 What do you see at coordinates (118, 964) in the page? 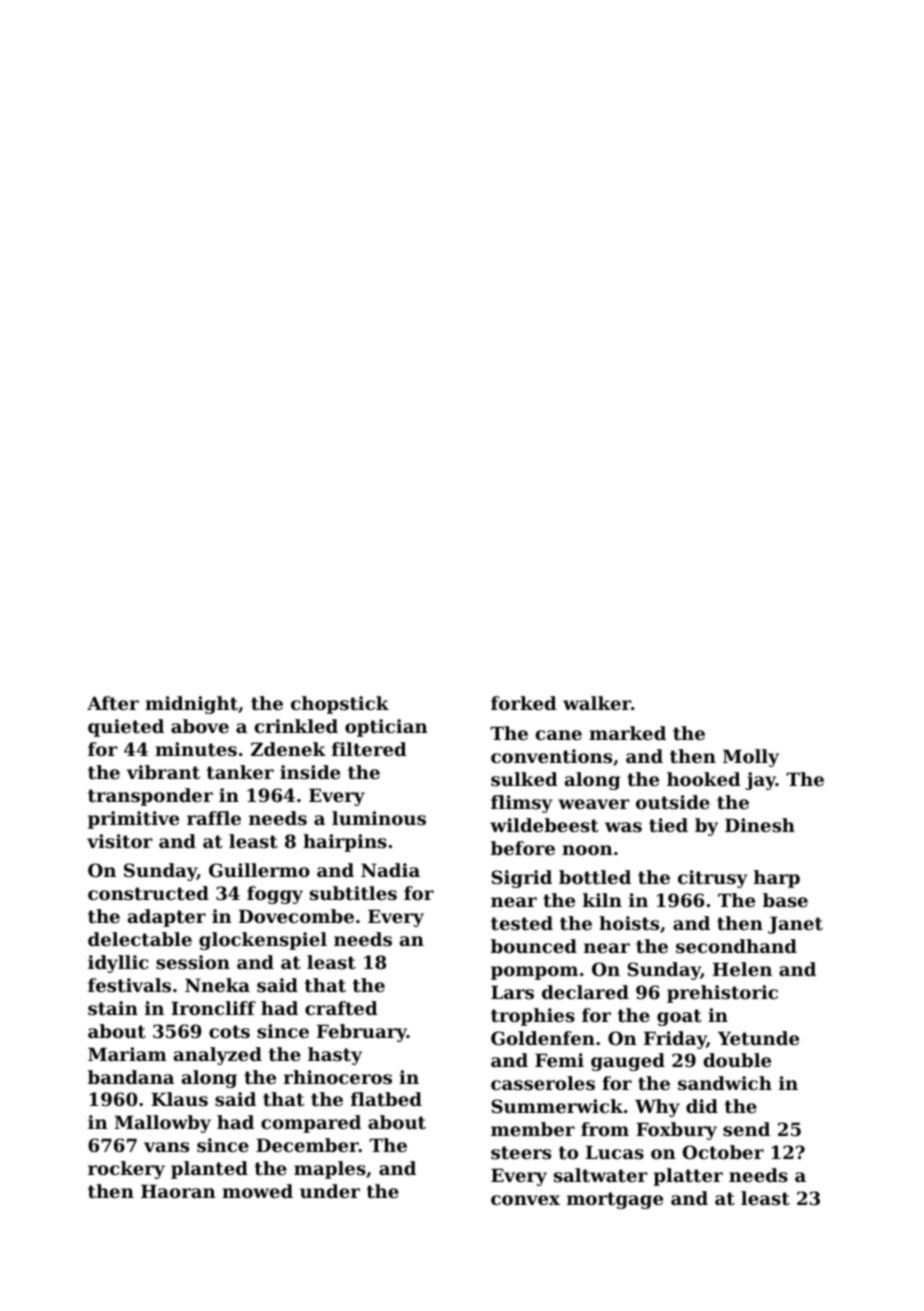
I see `idyllic` at bounding box center [118, 964].
